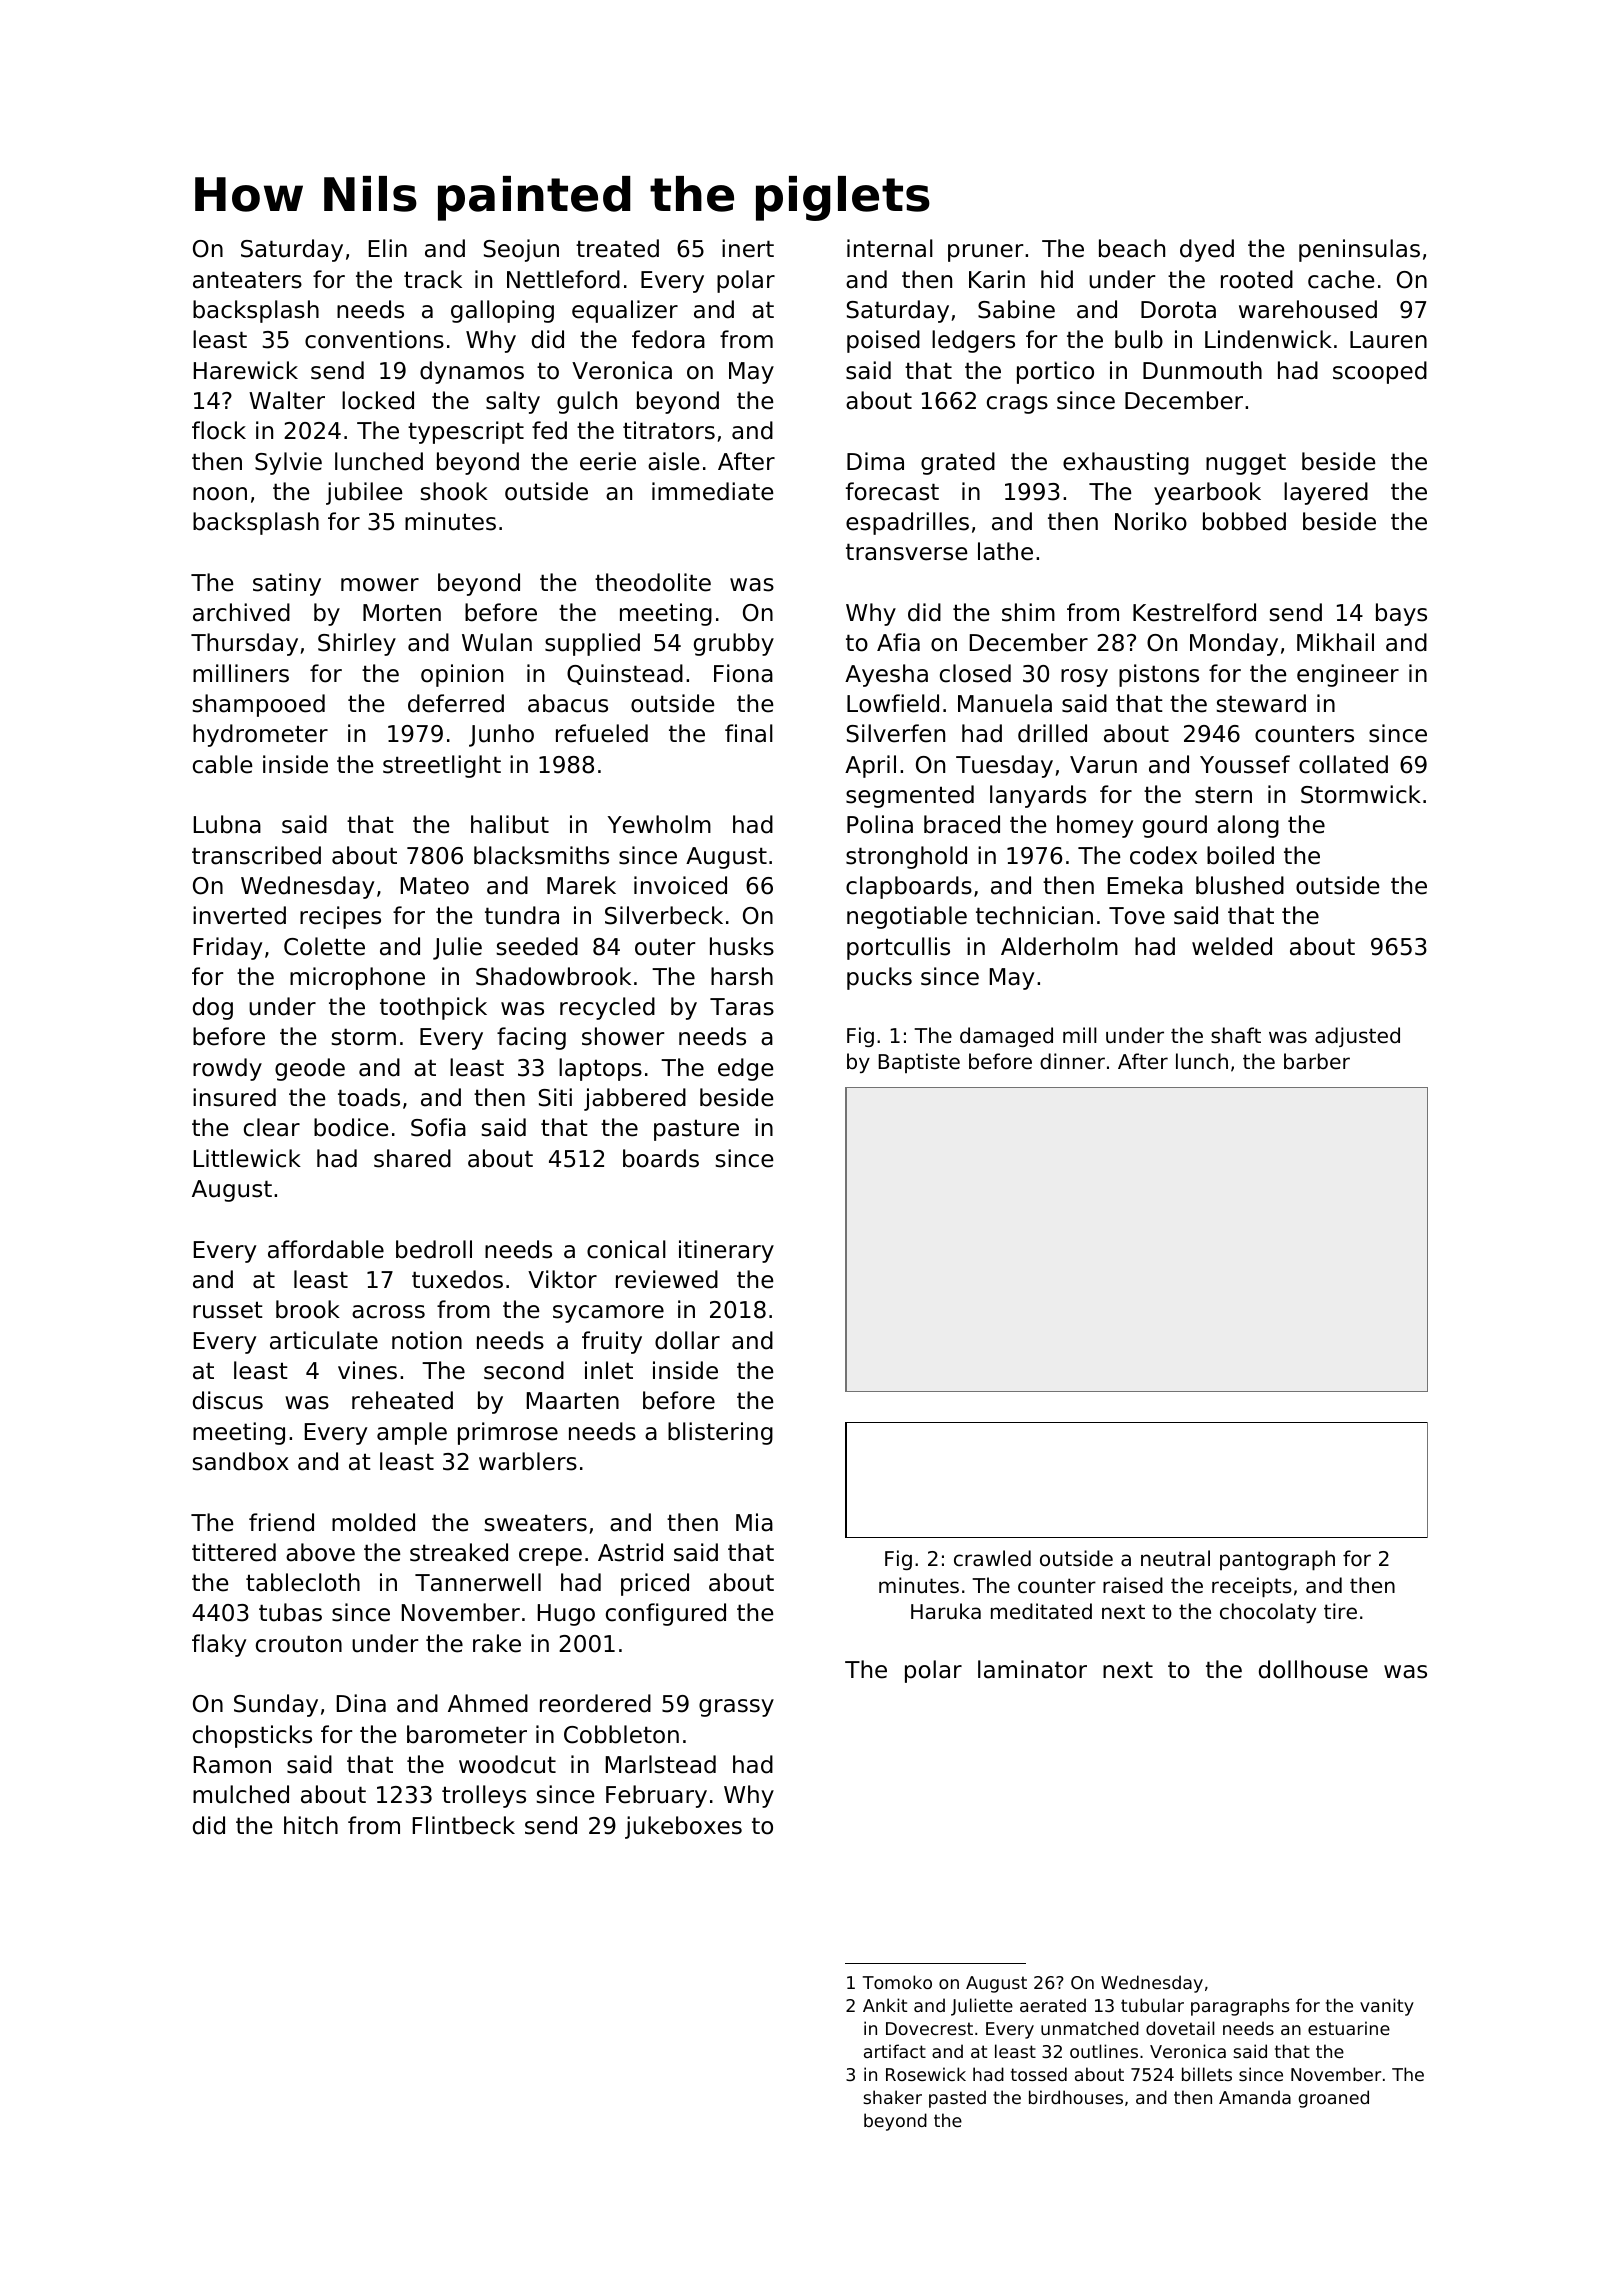  I want to click on estuarine, so click(1349, 2028).
